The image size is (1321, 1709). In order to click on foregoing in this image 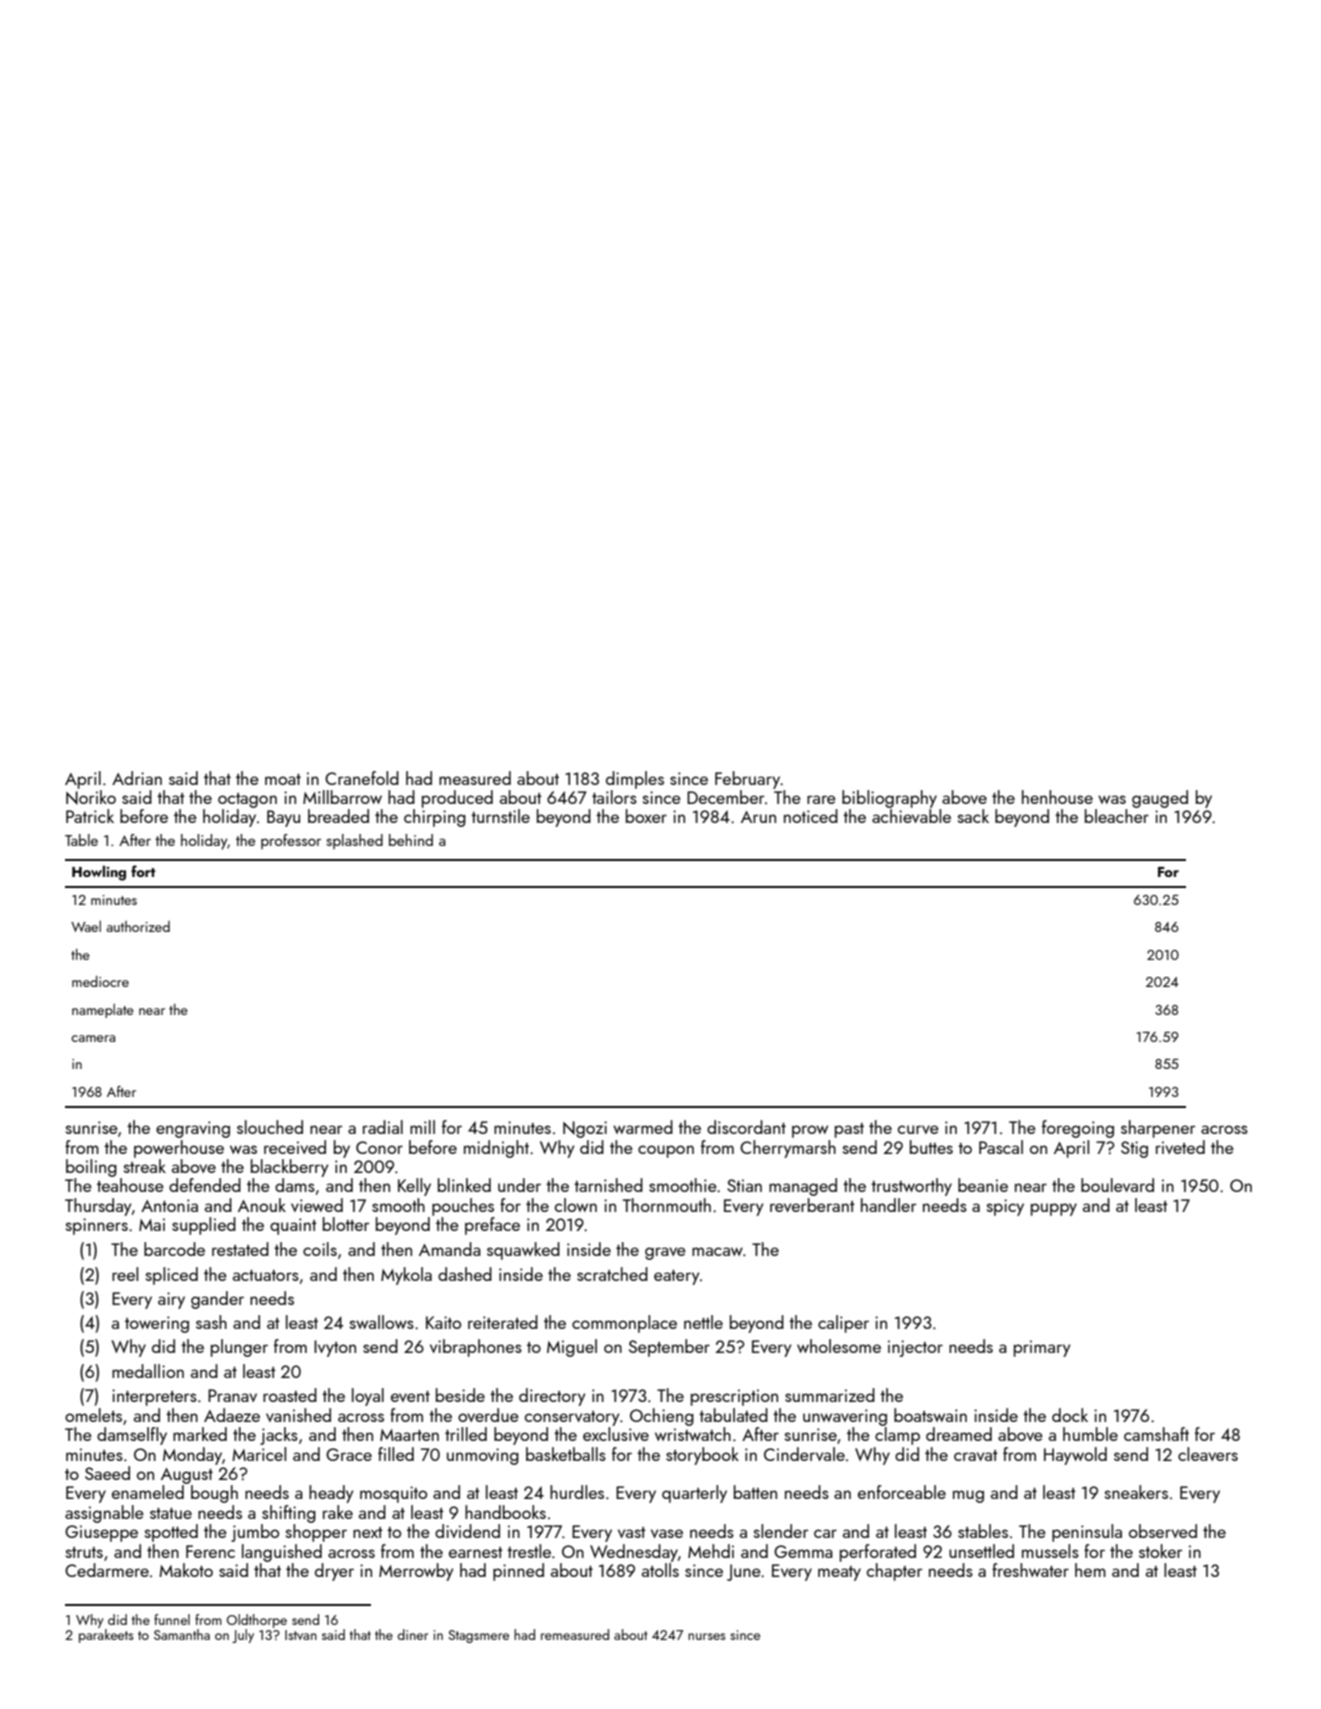, I will do `click(1078, 1129)`.
